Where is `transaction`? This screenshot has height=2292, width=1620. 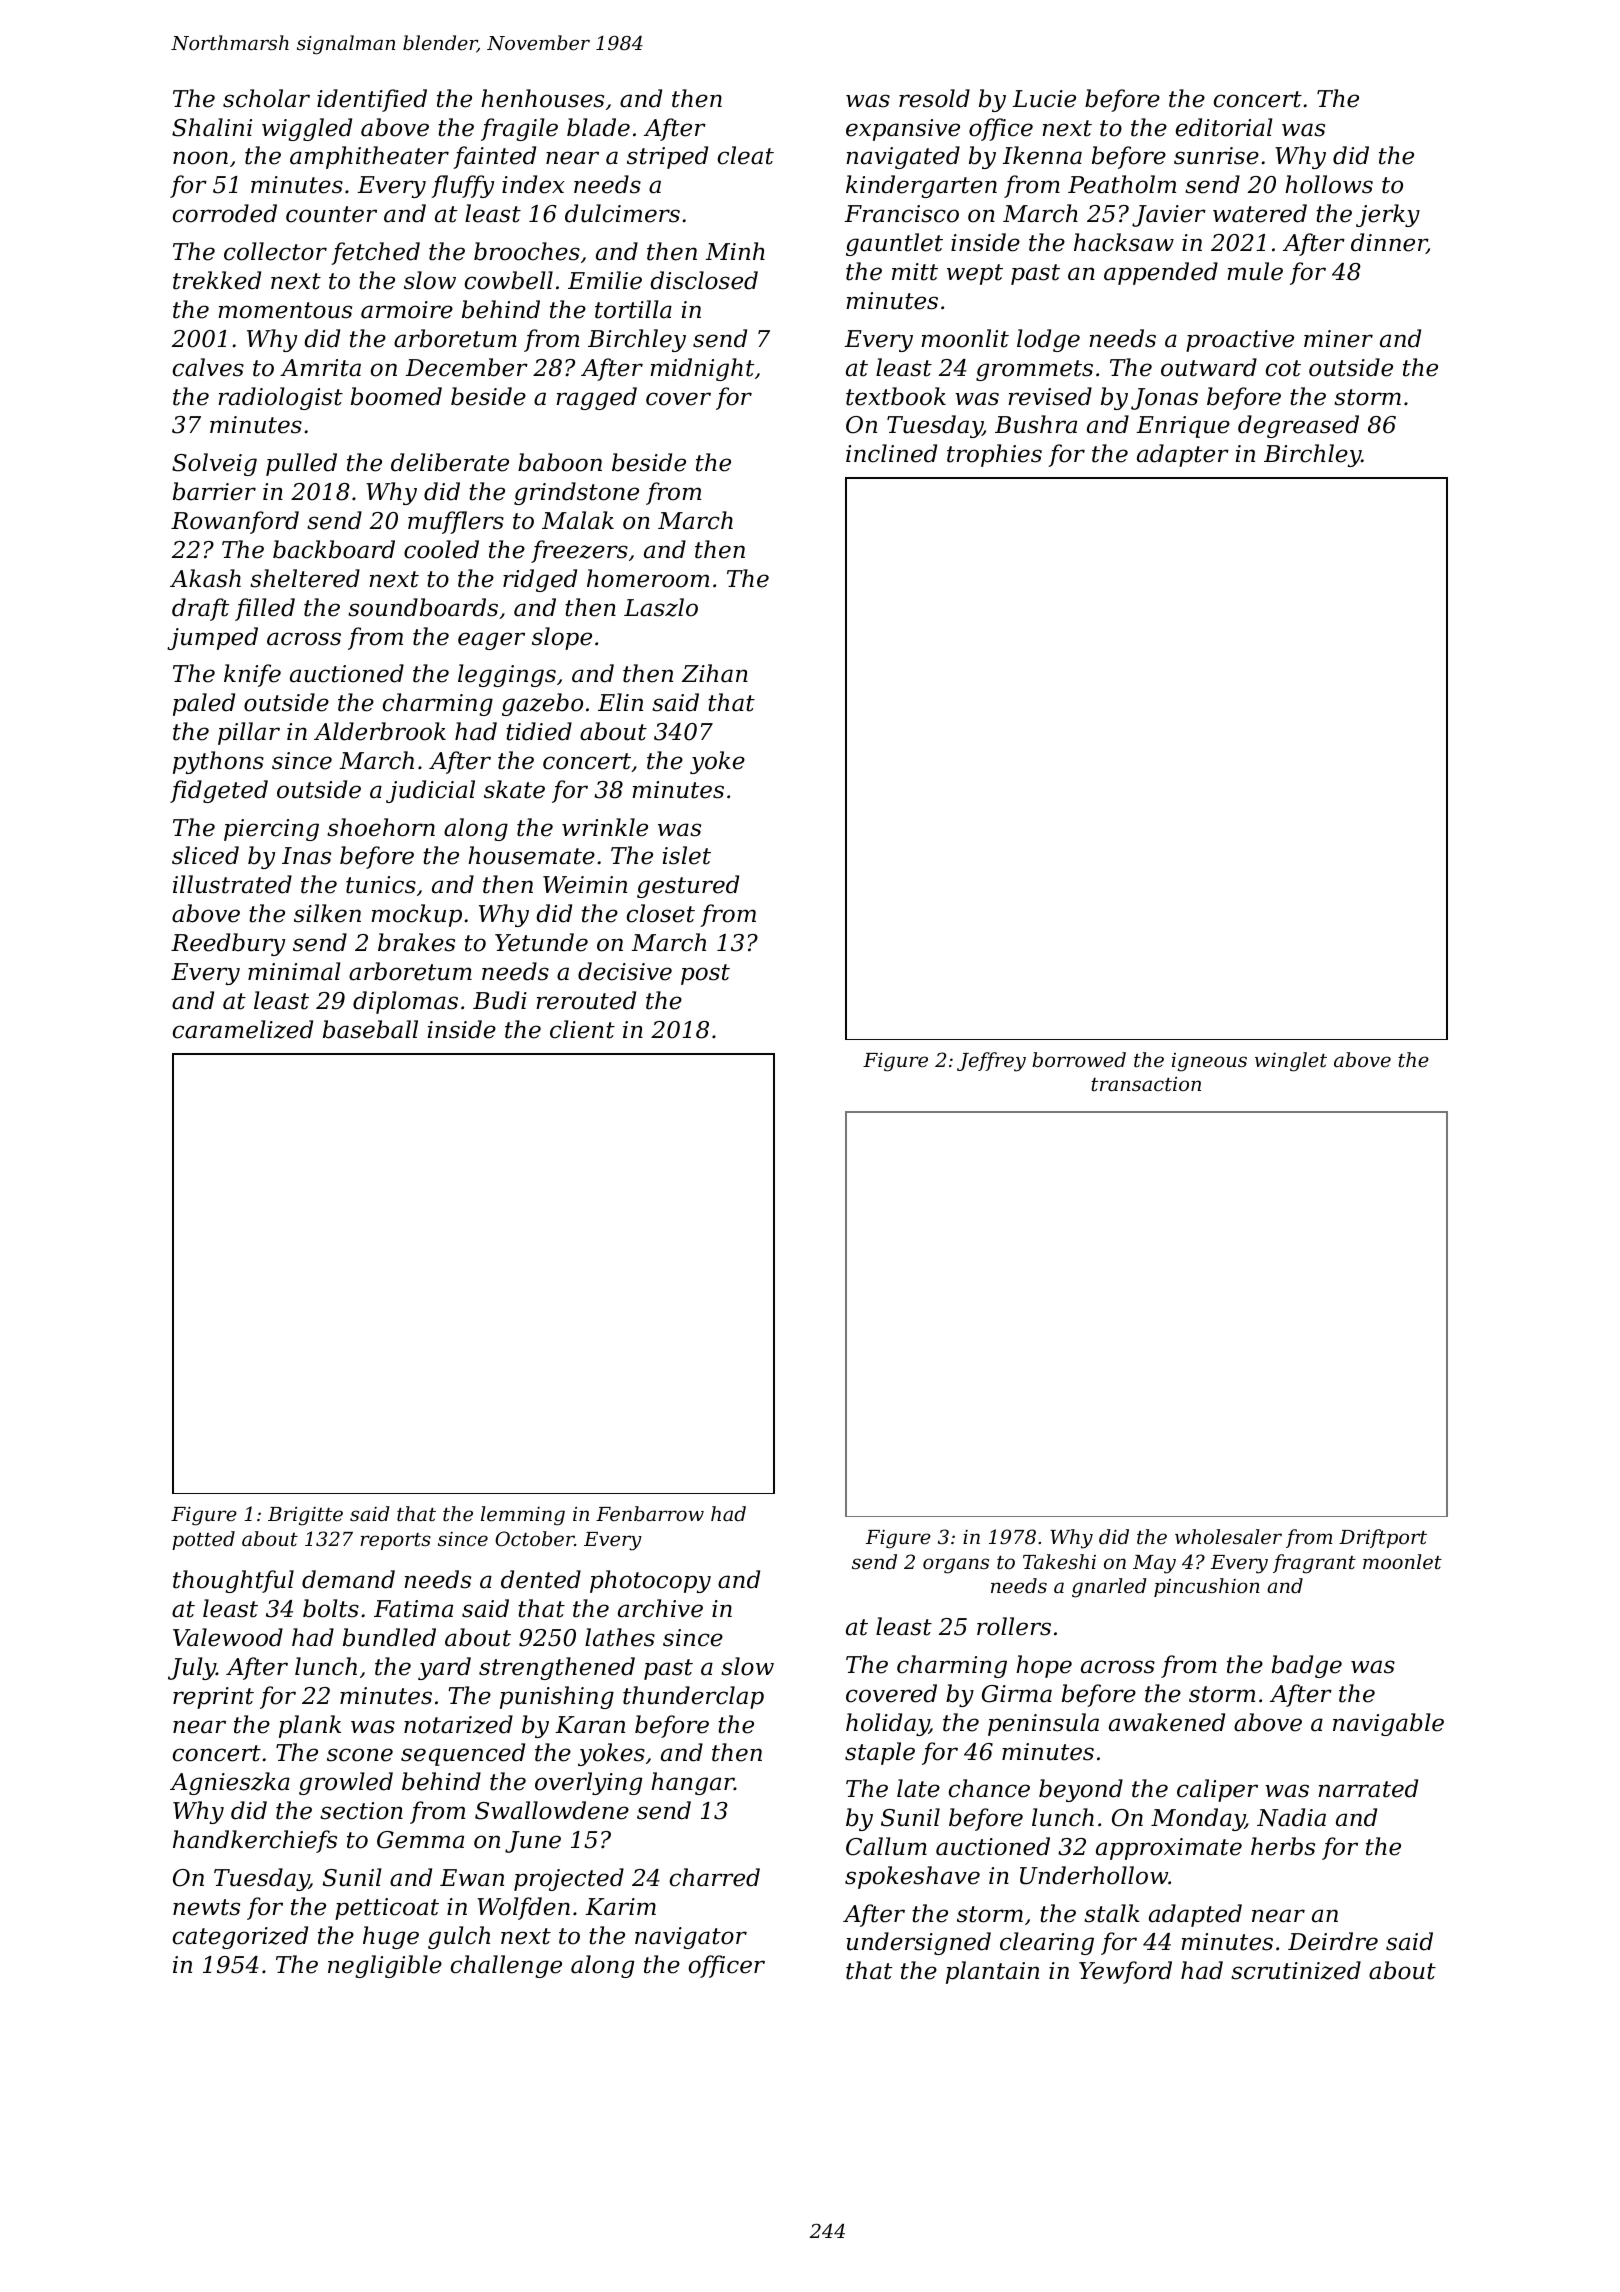 transaction is located at coordinates (1146, 1084).
